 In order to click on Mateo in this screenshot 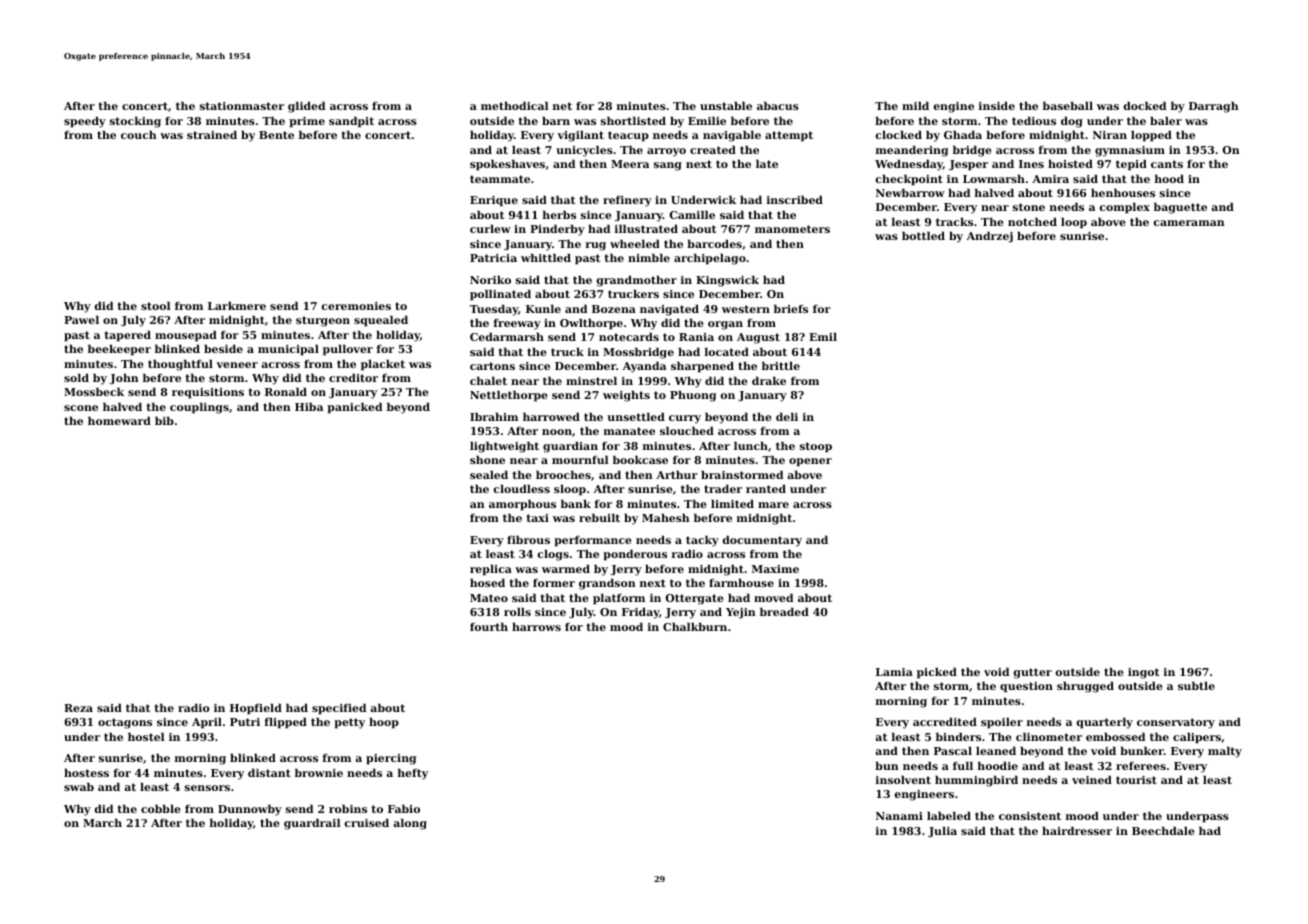, I will do `click(489, 598)`.
